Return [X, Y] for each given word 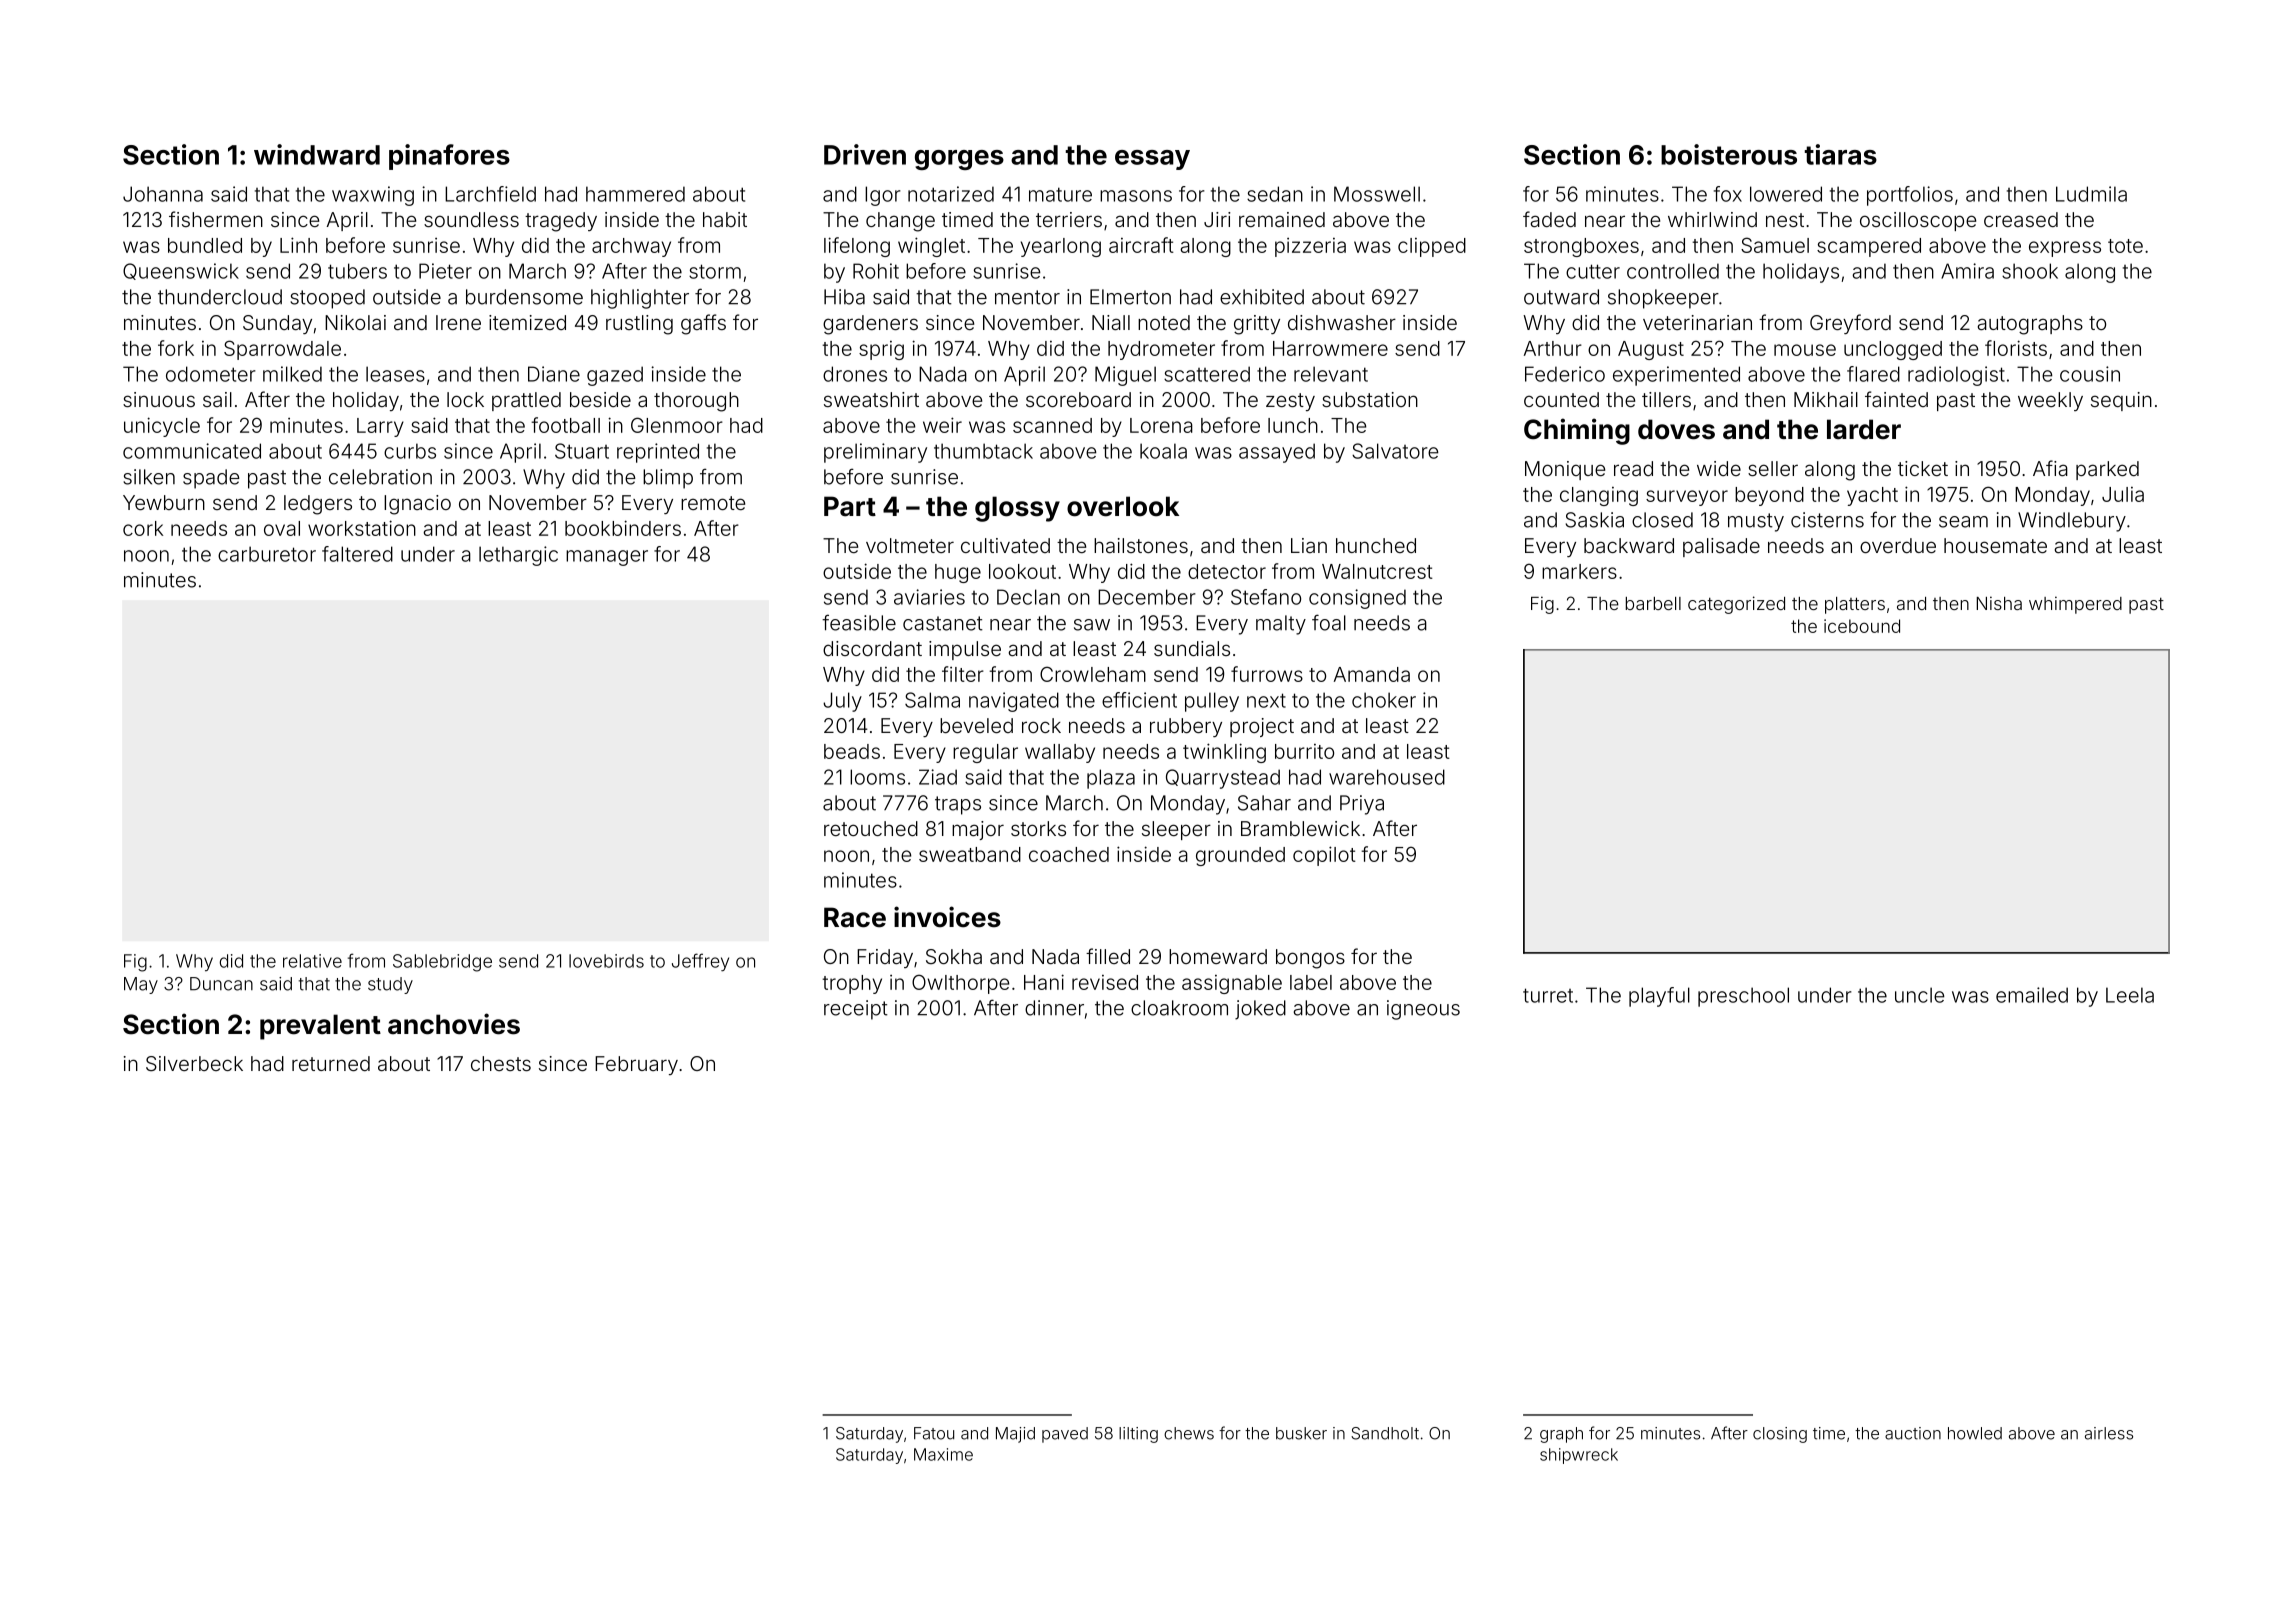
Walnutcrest [1377, 571]
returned [331, 1063]
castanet [943, 623]
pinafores [449, 157]
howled [1975, 1433]
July [842, 702]
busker [1301, 1433]
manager [607, 558]
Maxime [943, 1454]
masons [1136, 196]
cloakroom [1179, 1008]
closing [1780, 1435]
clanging [1599, 496]
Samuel [1775, 245]
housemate [1995, 545]
